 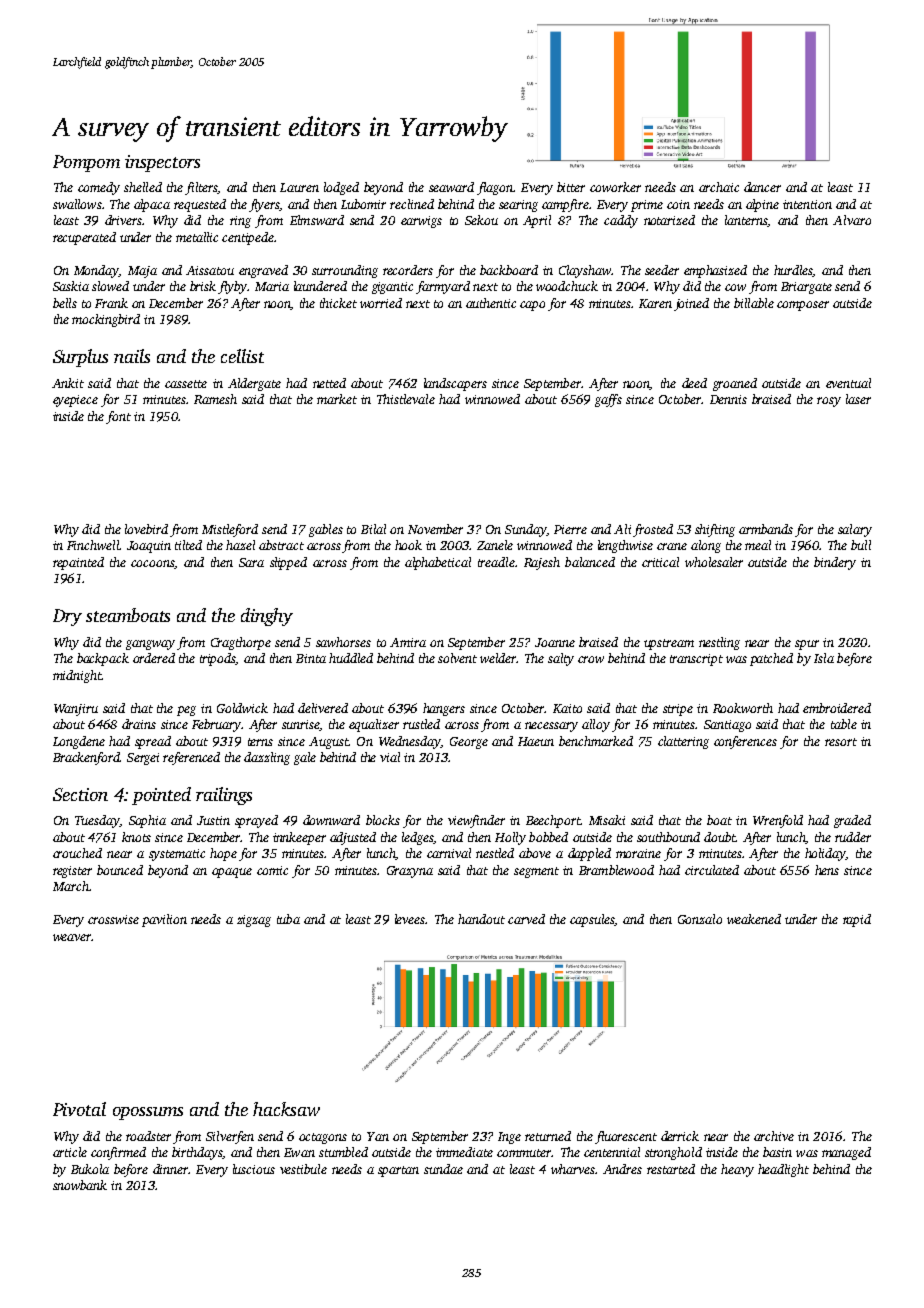 I want to click on archaic, so click(x=719, y=187).
